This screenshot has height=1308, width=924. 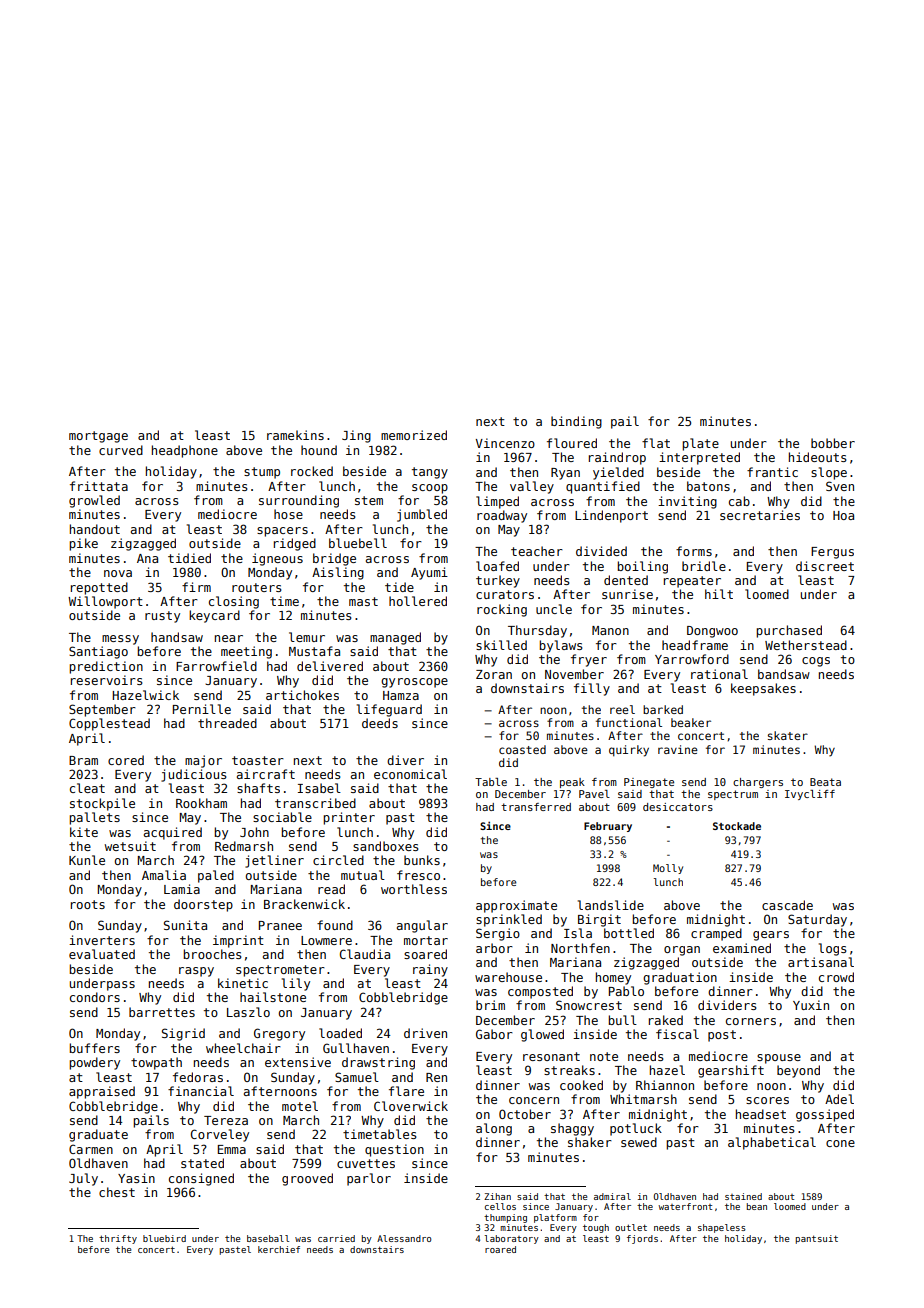 I want to click on lemur, so click(x=307, y=637).
